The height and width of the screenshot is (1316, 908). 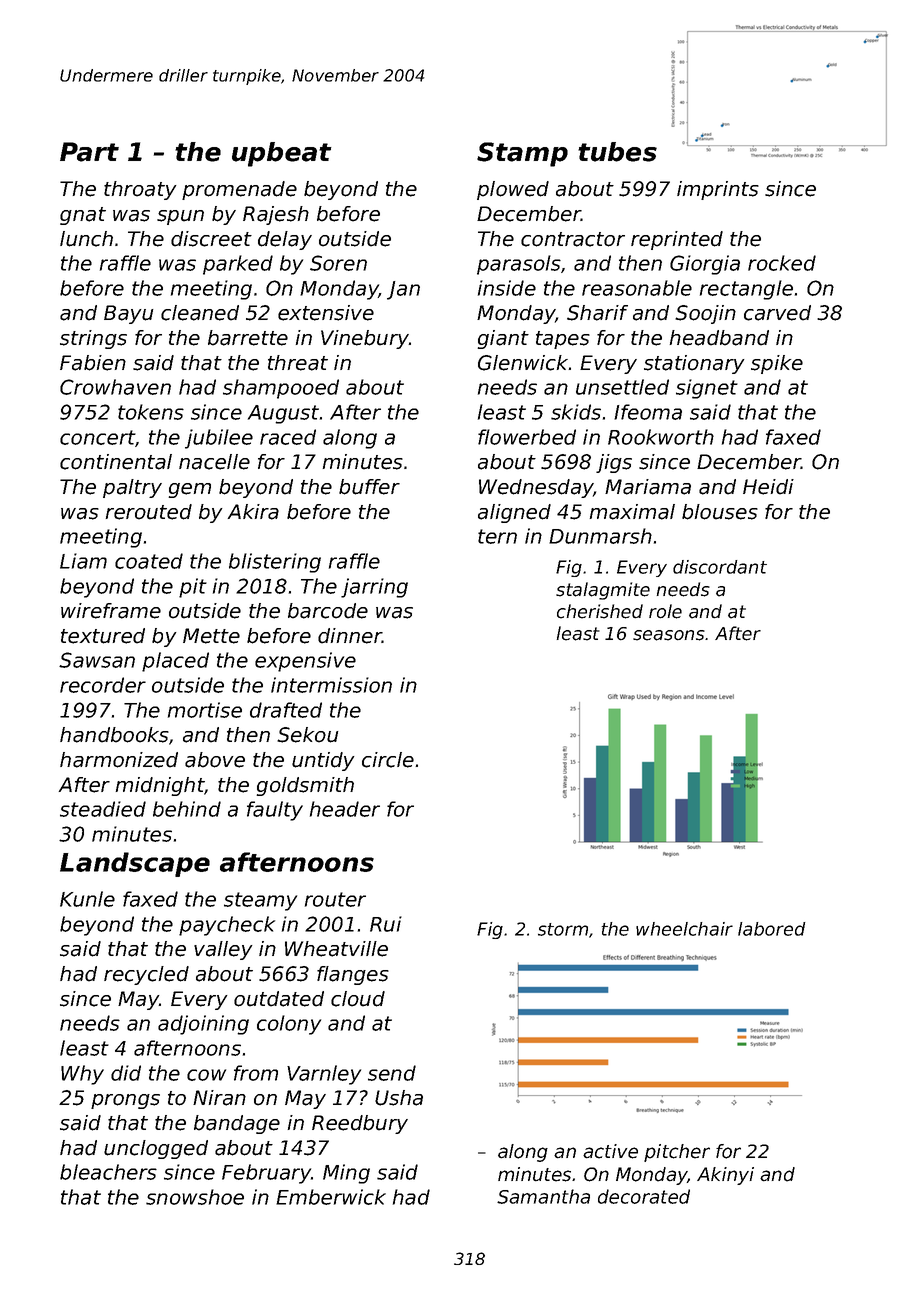 What do you see at coordinates (777, 364) in the screenshot?
I see `spike` at bounding box center [777, 364].
